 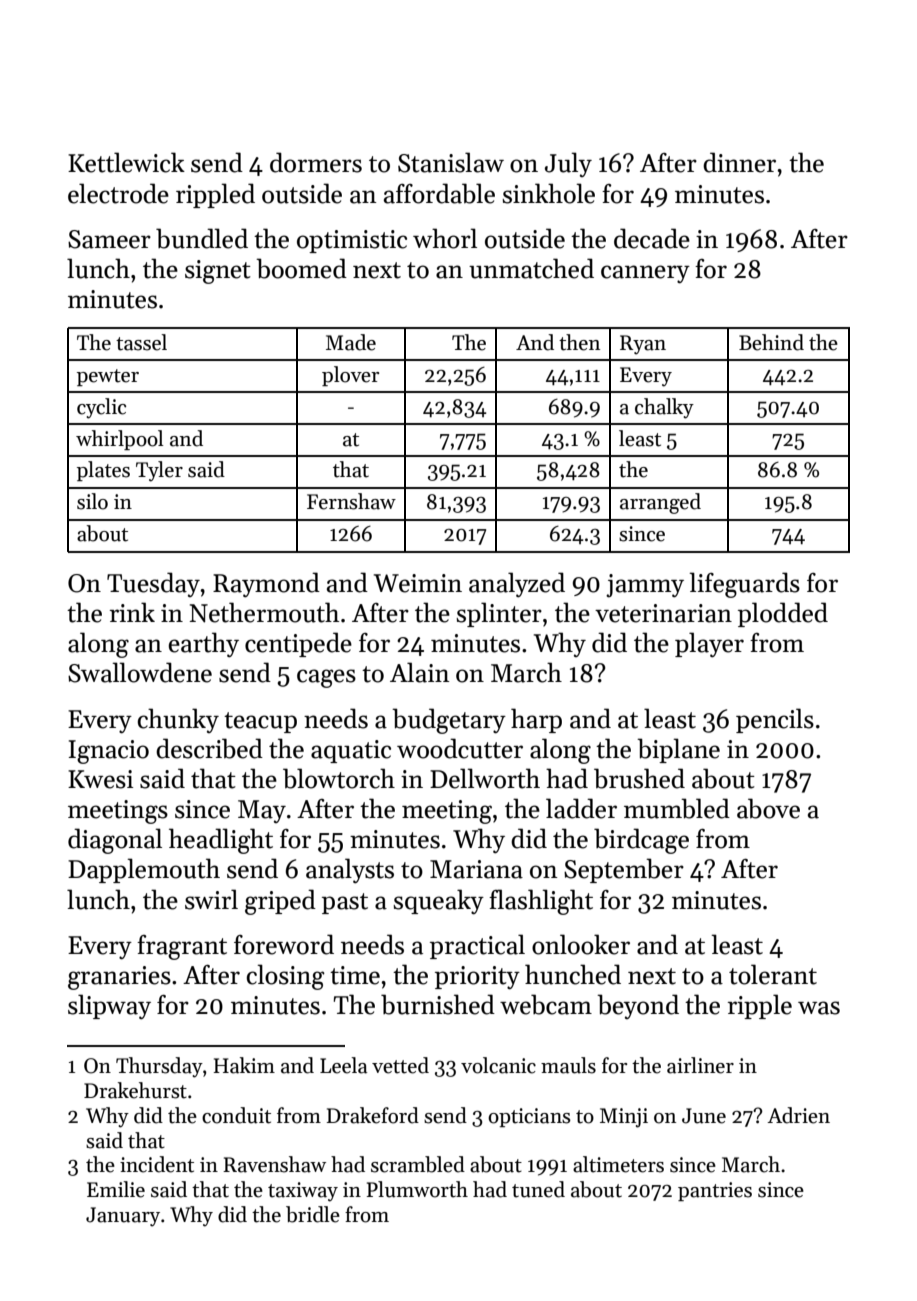 What do you see at coordinates (438, 1004) in the screenshot?
I see `burnished` at bounding box center [438, 1004].
